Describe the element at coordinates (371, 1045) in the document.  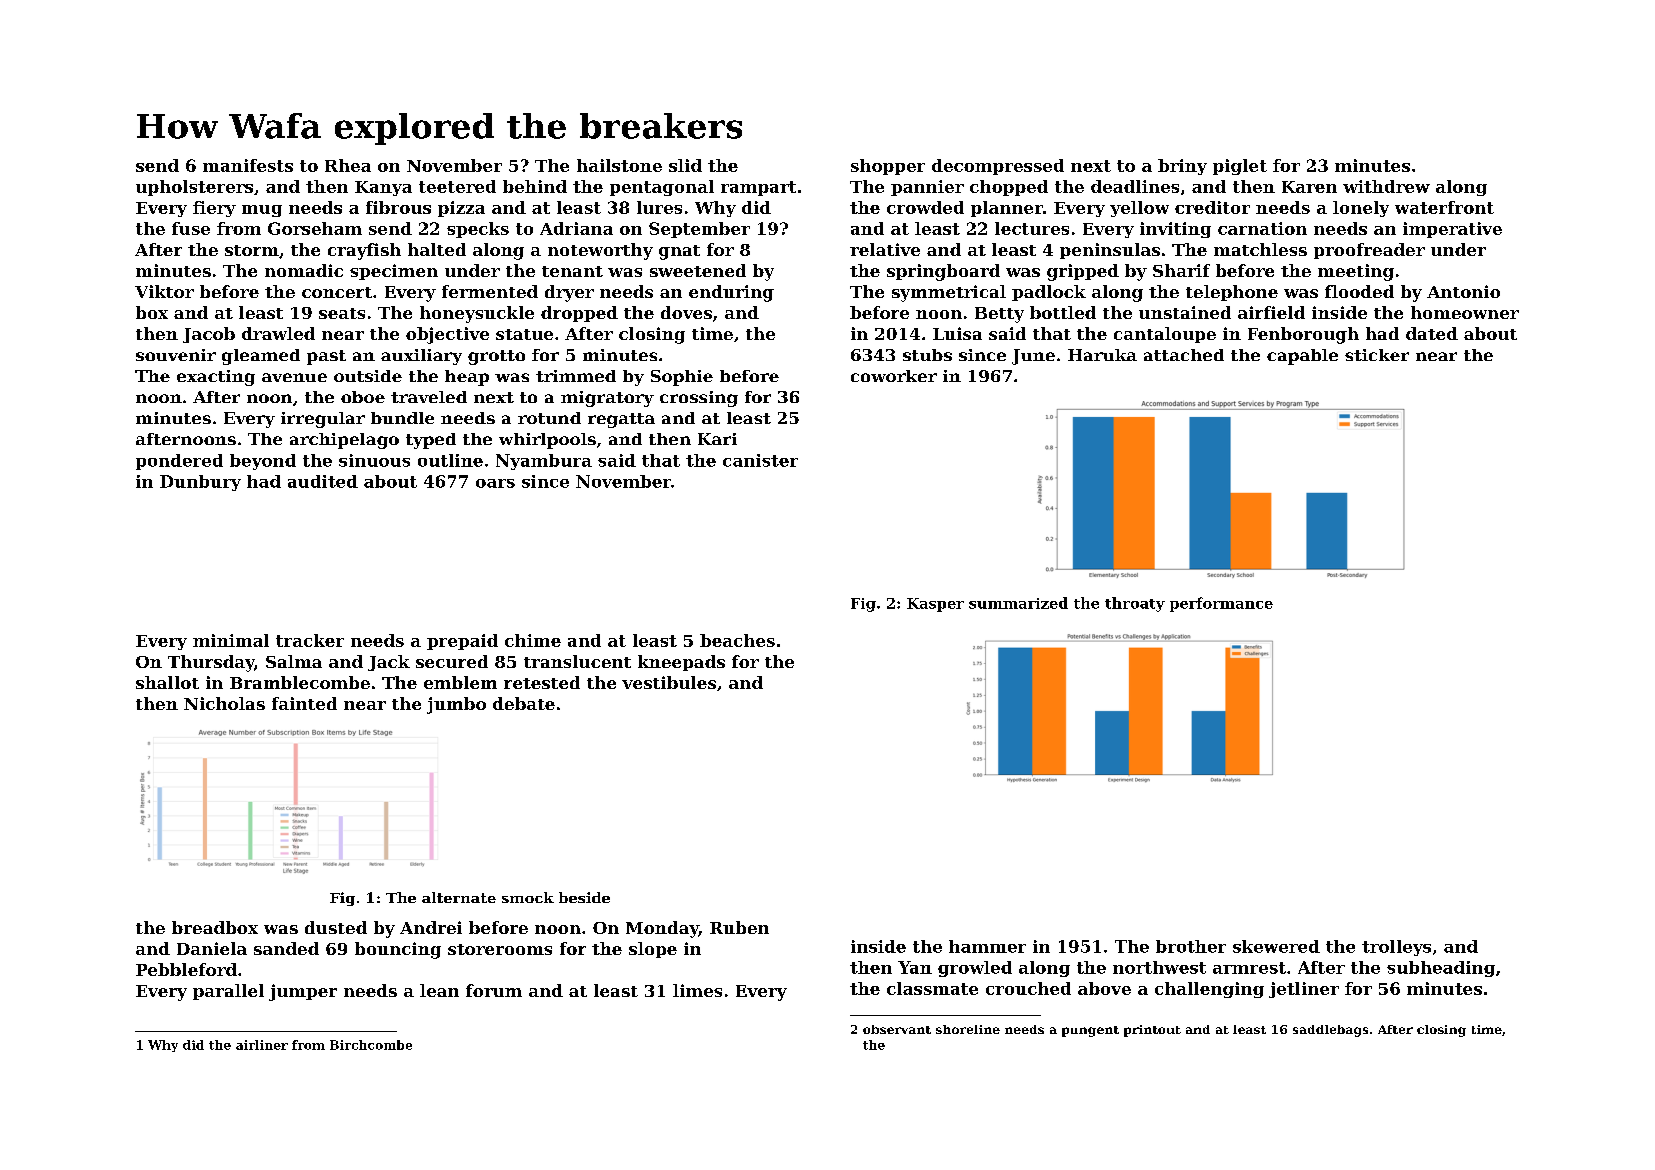
I see `Birchcombe` at that location.
